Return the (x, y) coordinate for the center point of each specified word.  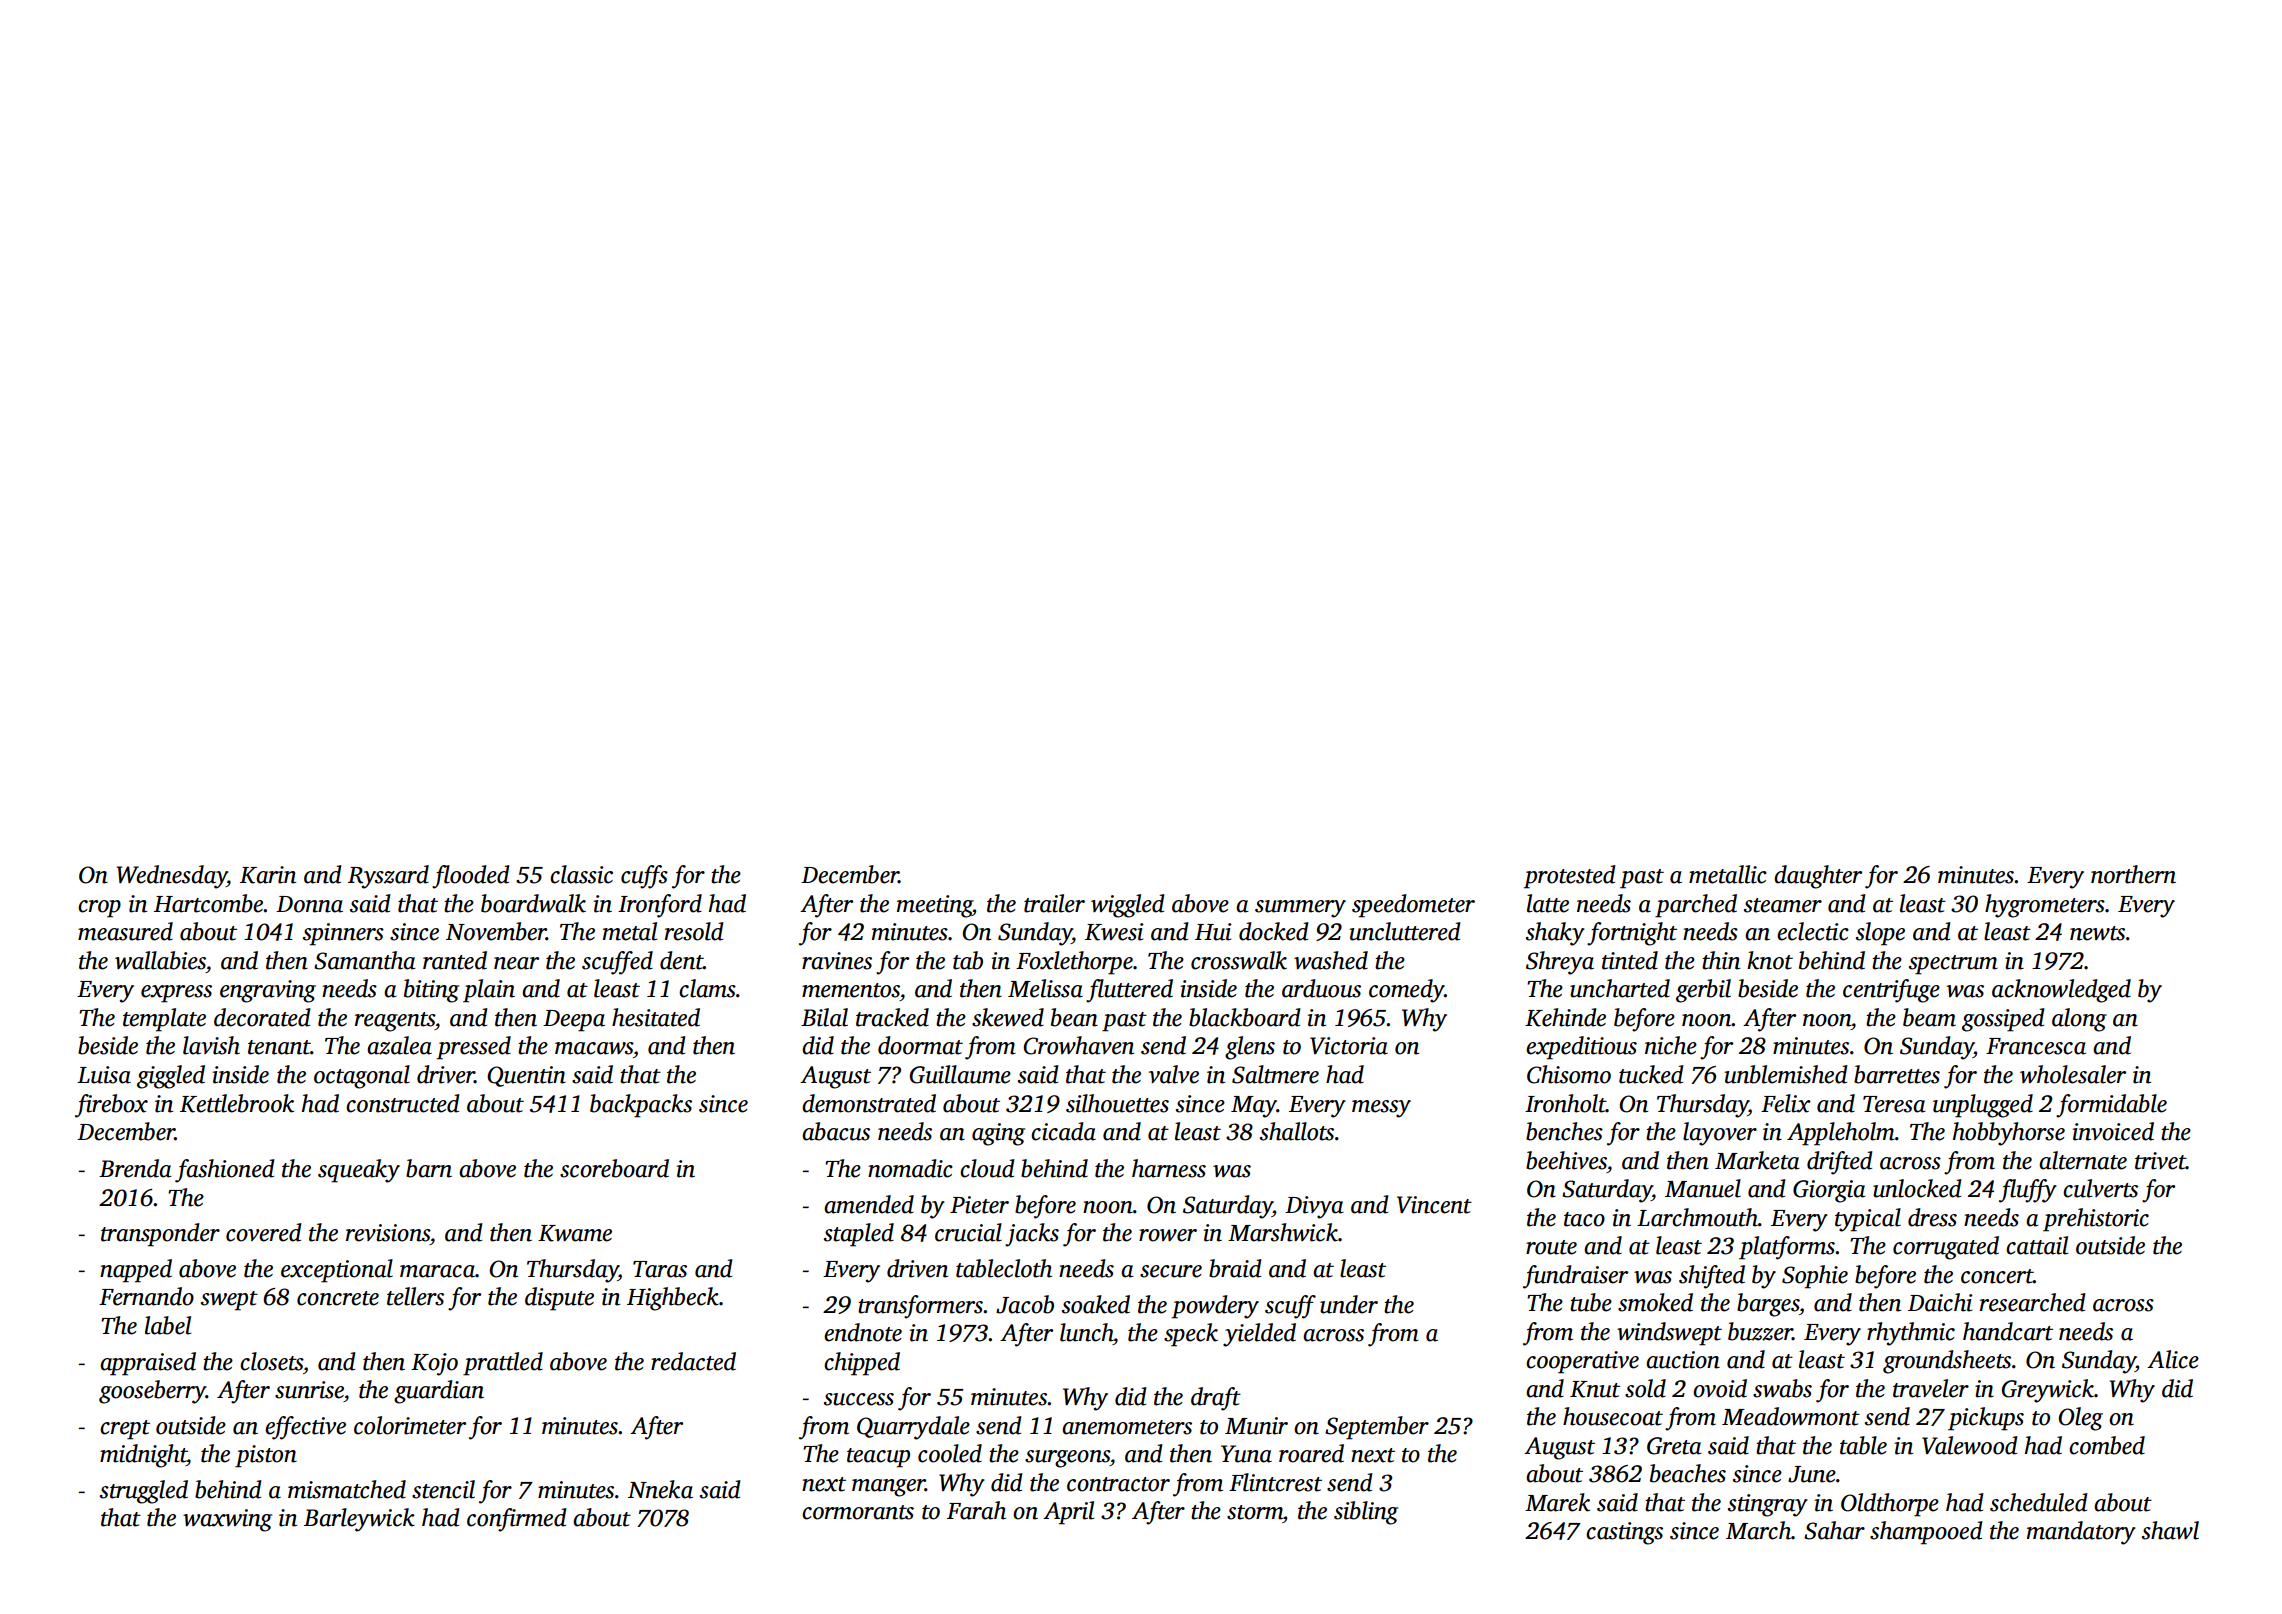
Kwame (575, 1233)
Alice (2173, 1359)
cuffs (644, 877)
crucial (968, 1232)
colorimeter (410, 1425)
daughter (1818, 877)
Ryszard (388, 877)
